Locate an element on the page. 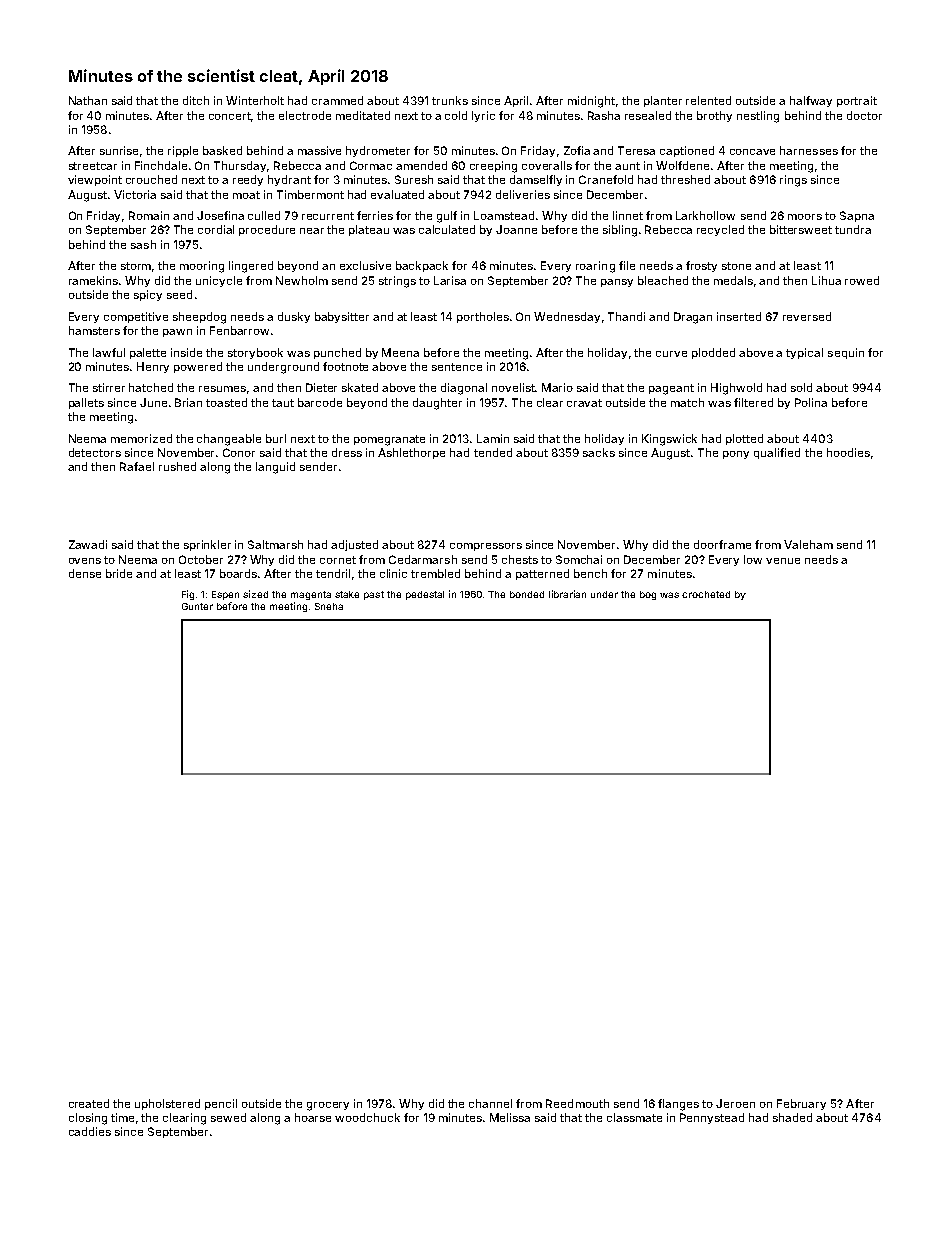 Image resolution: width=952 pixels, height=1233 pixels. hoarse is located at coordinates (313, 1117).
